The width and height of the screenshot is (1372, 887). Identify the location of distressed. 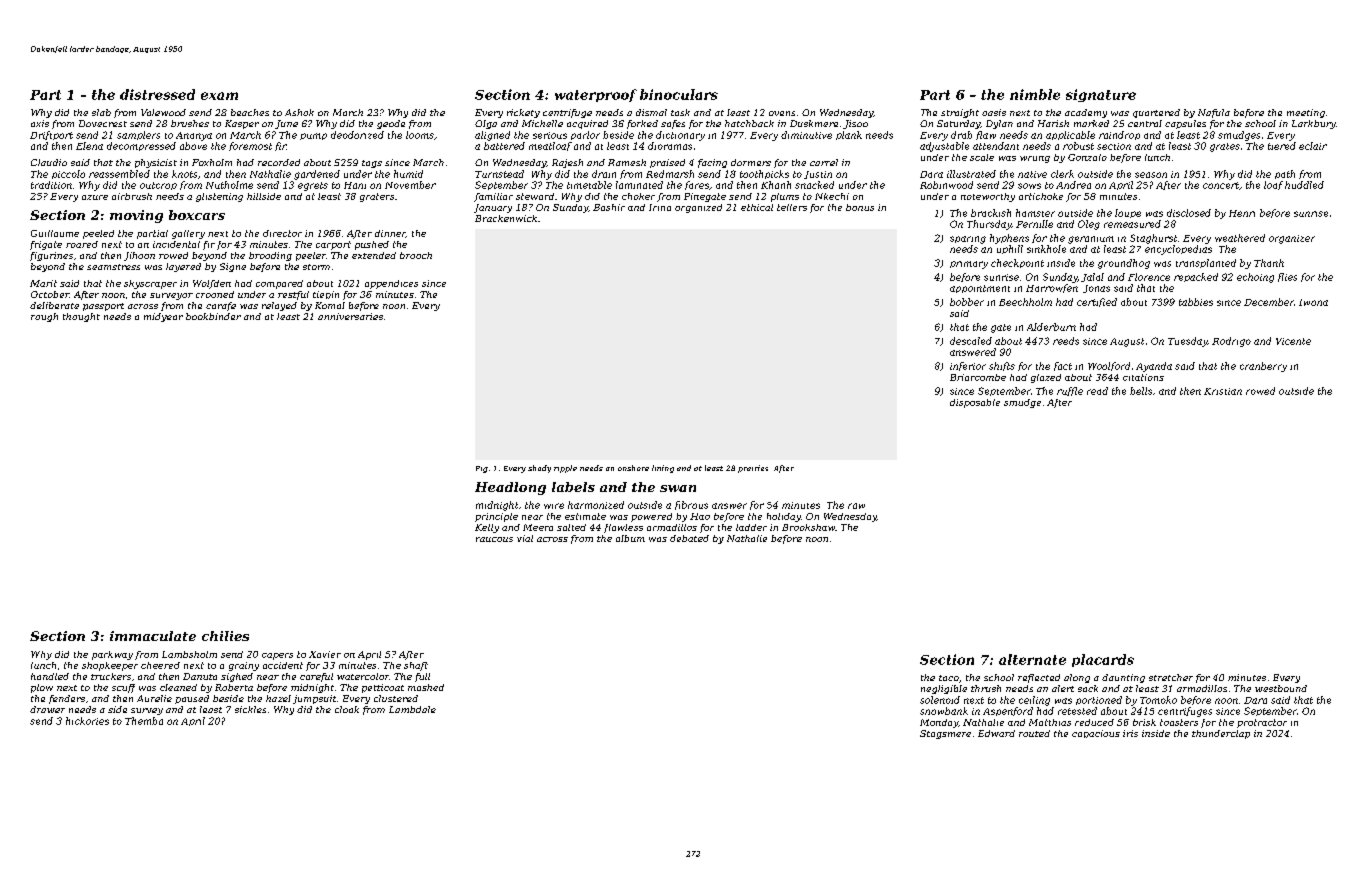
(157, 94).
